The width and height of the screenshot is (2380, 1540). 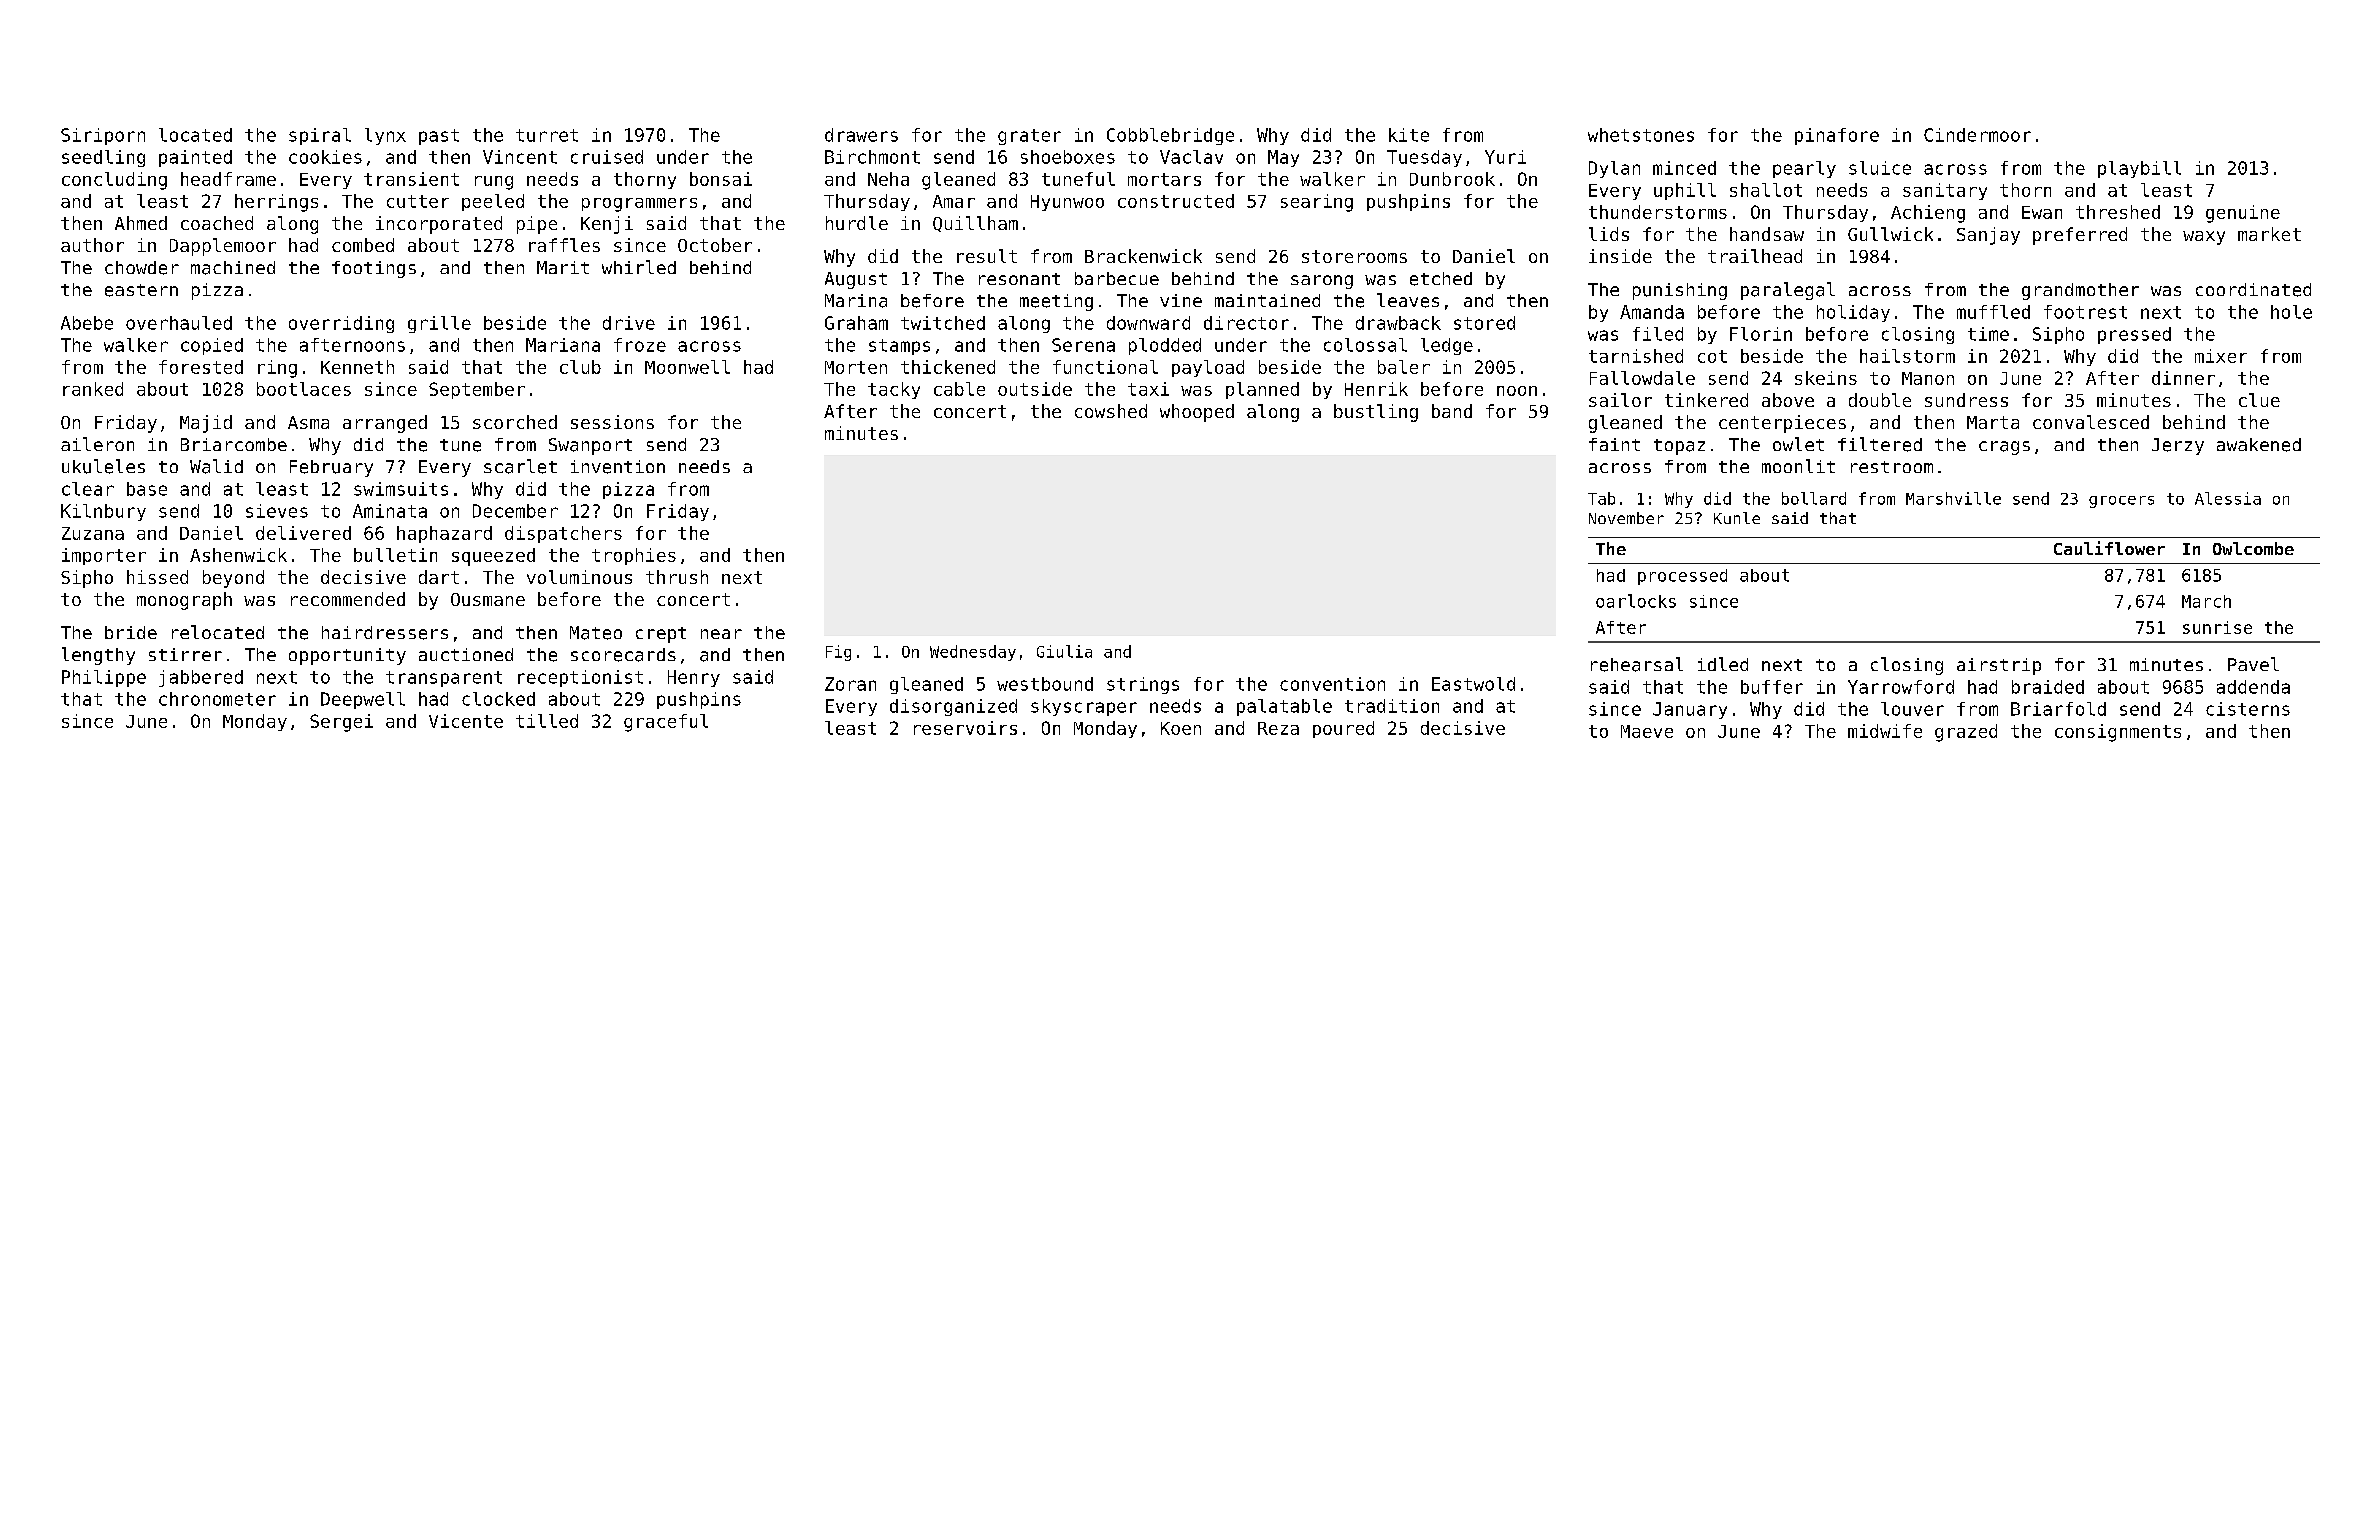 I want to click on programmers, so click(x=639, y=205).
